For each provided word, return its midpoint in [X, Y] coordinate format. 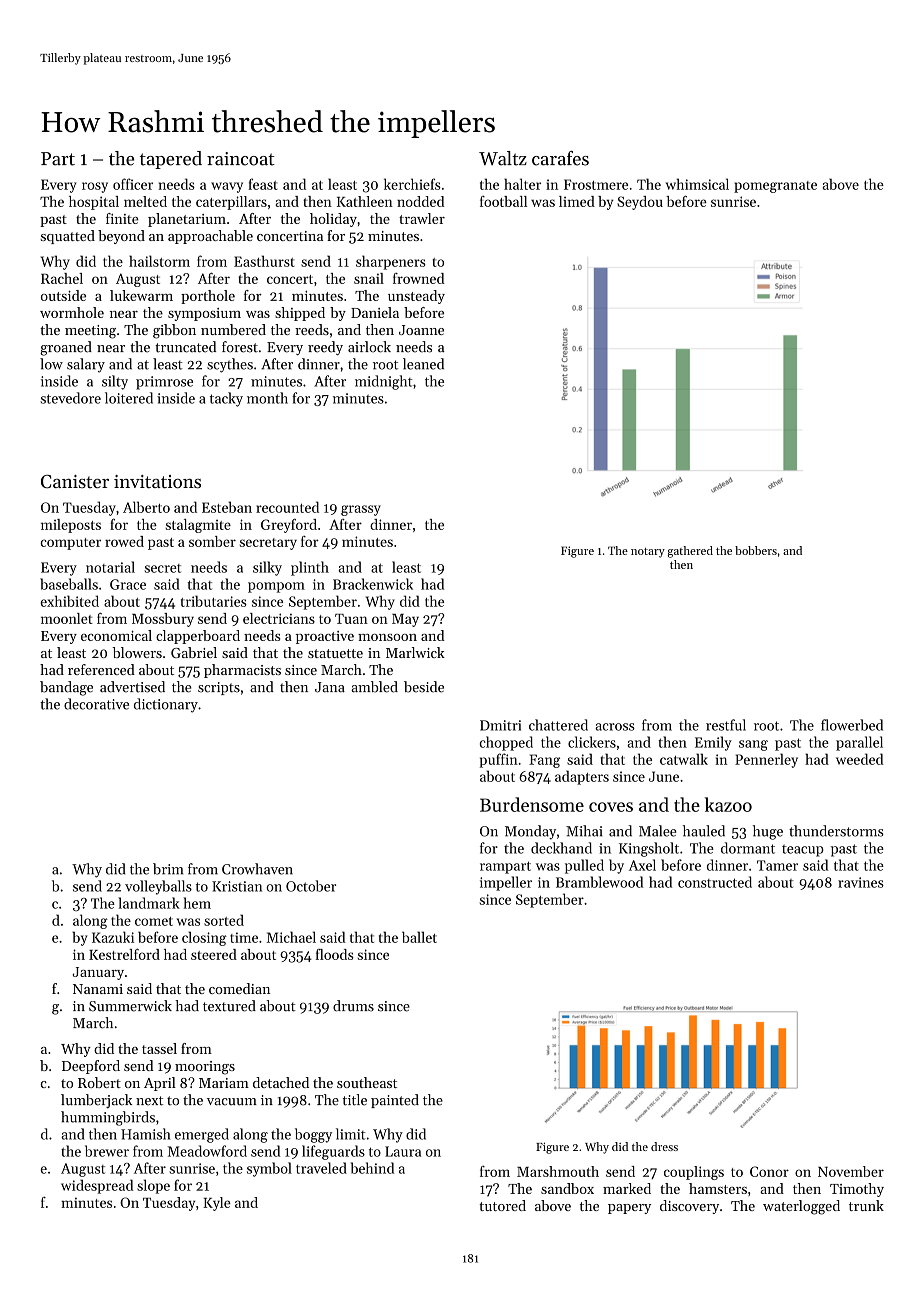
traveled [321, 1168]
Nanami [98, 989]
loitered [129, 398]
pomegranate [775, 187]
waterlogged [801, 1207]
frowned [419, 278]
